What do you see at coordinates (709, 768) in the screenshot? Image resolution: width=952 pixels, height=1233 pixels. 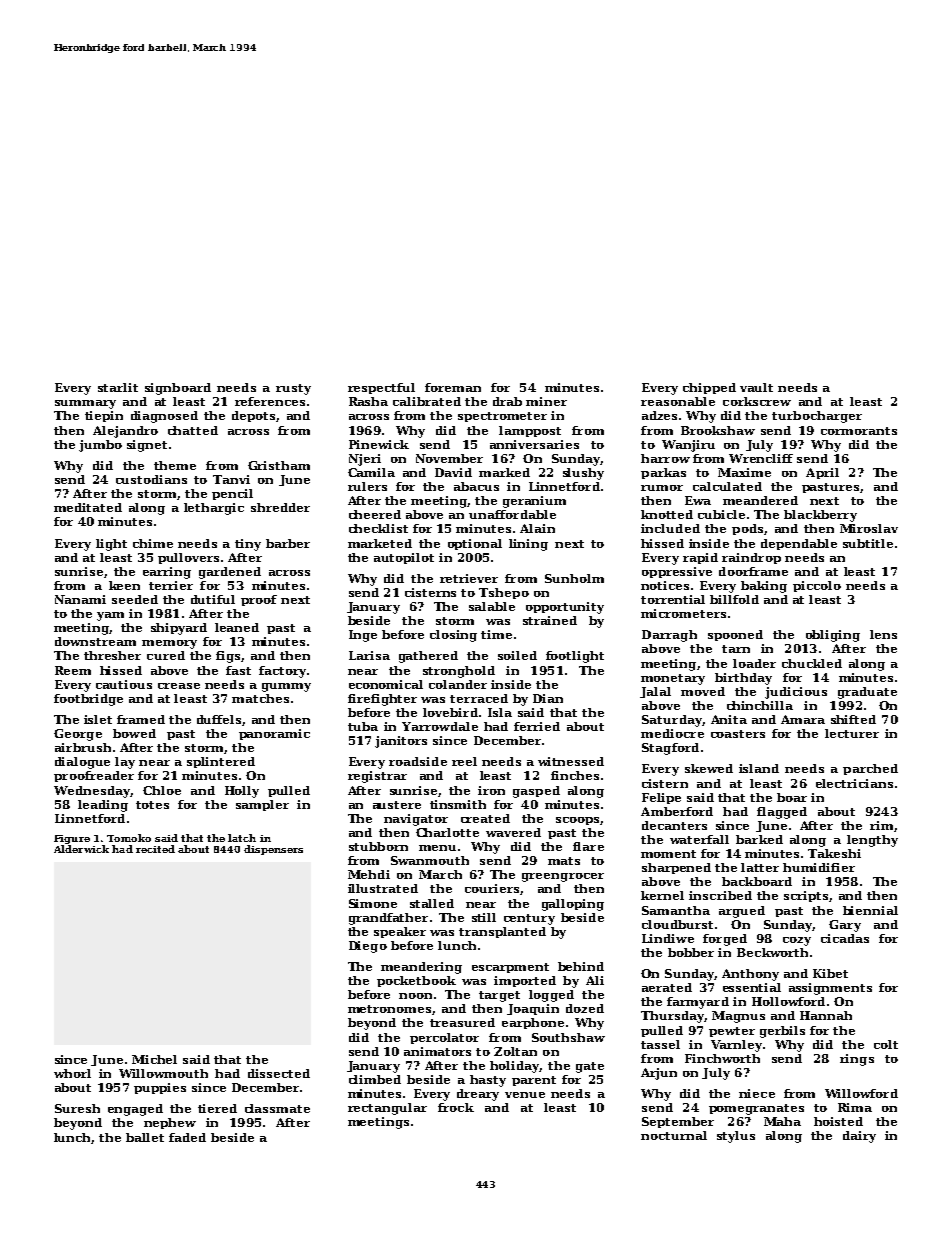 I see `skewed` at bounding box center [709, 768].
